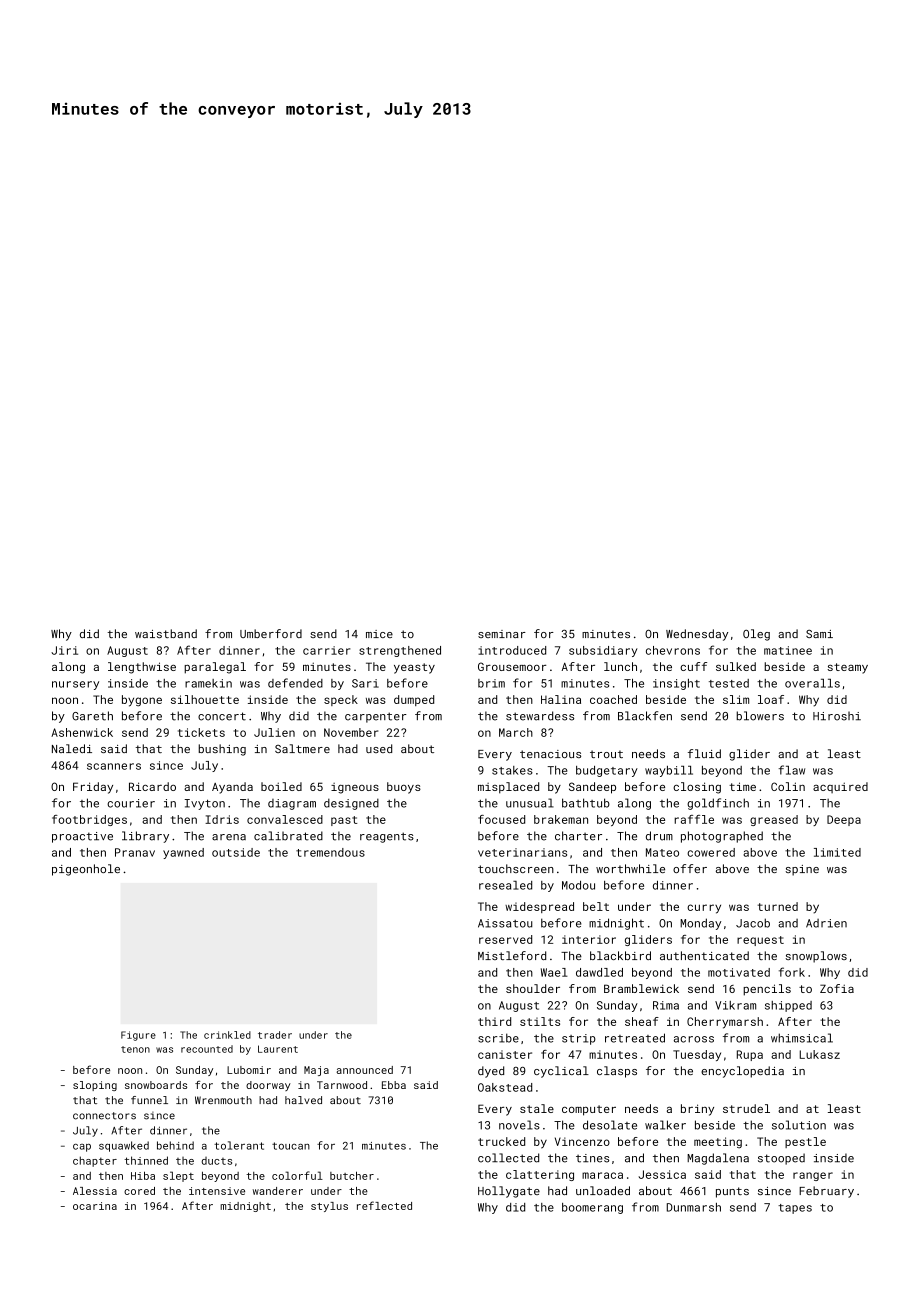 Image resolution: width=924 pixels, height=1308 pixels. Describe the element at coordinates (505, 939) in the page. I see `reserved` at that location.
